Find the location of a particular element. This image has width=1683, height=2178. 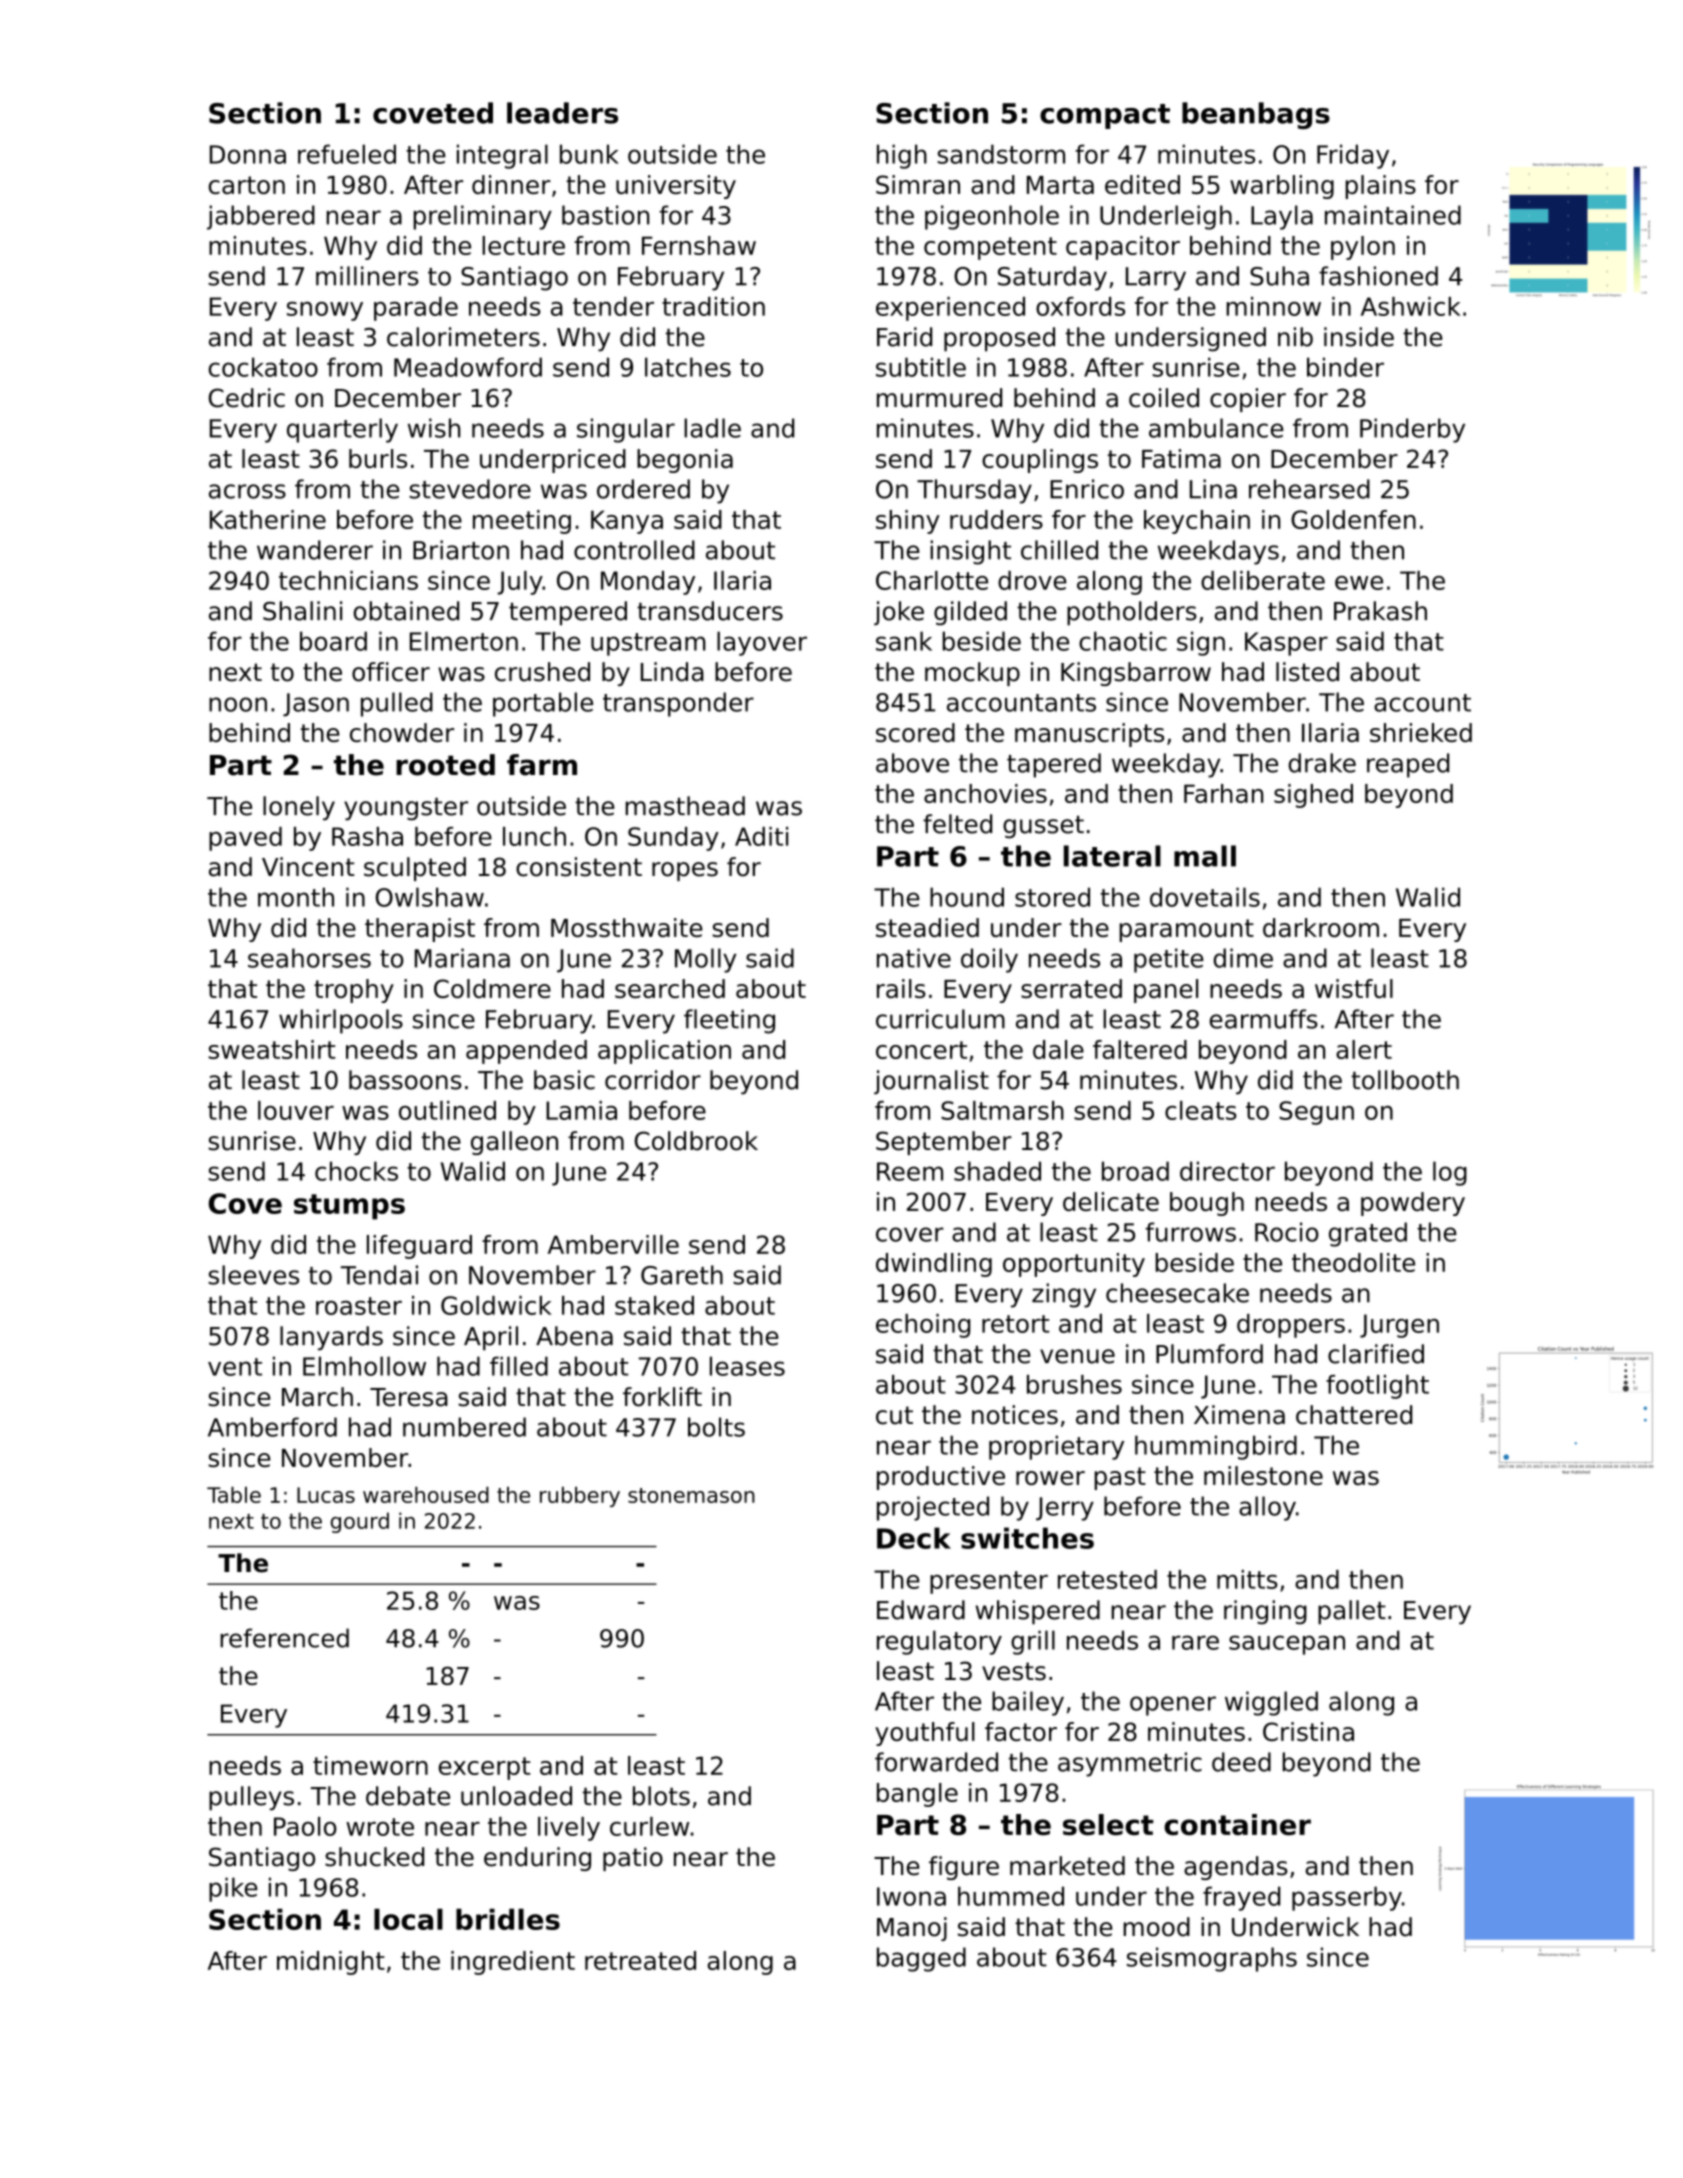

compact is located at coordinates (1105, 116).
